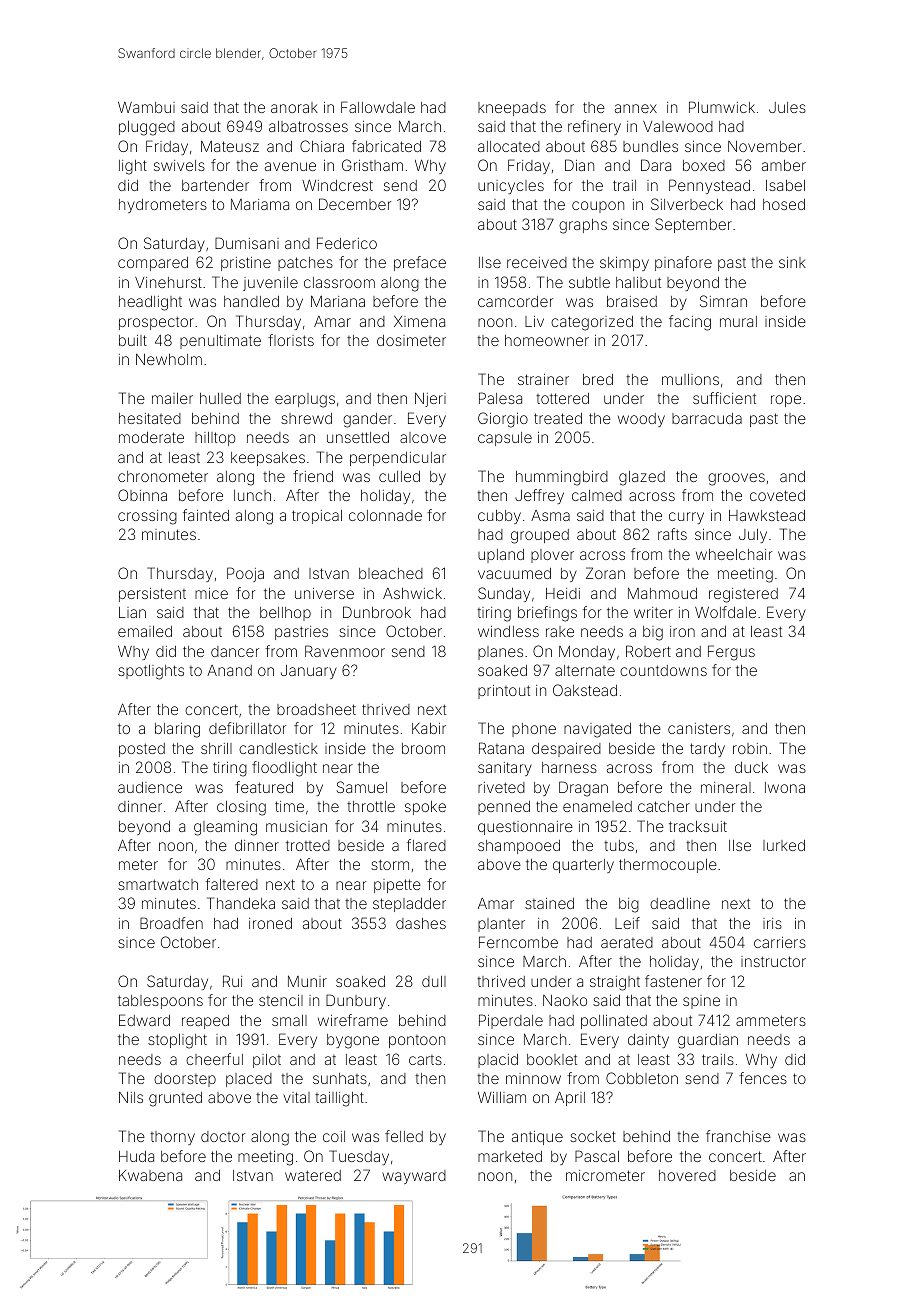  Describe the element at coordinates (731, 653) in the document. I see `Fergus` at that location.
